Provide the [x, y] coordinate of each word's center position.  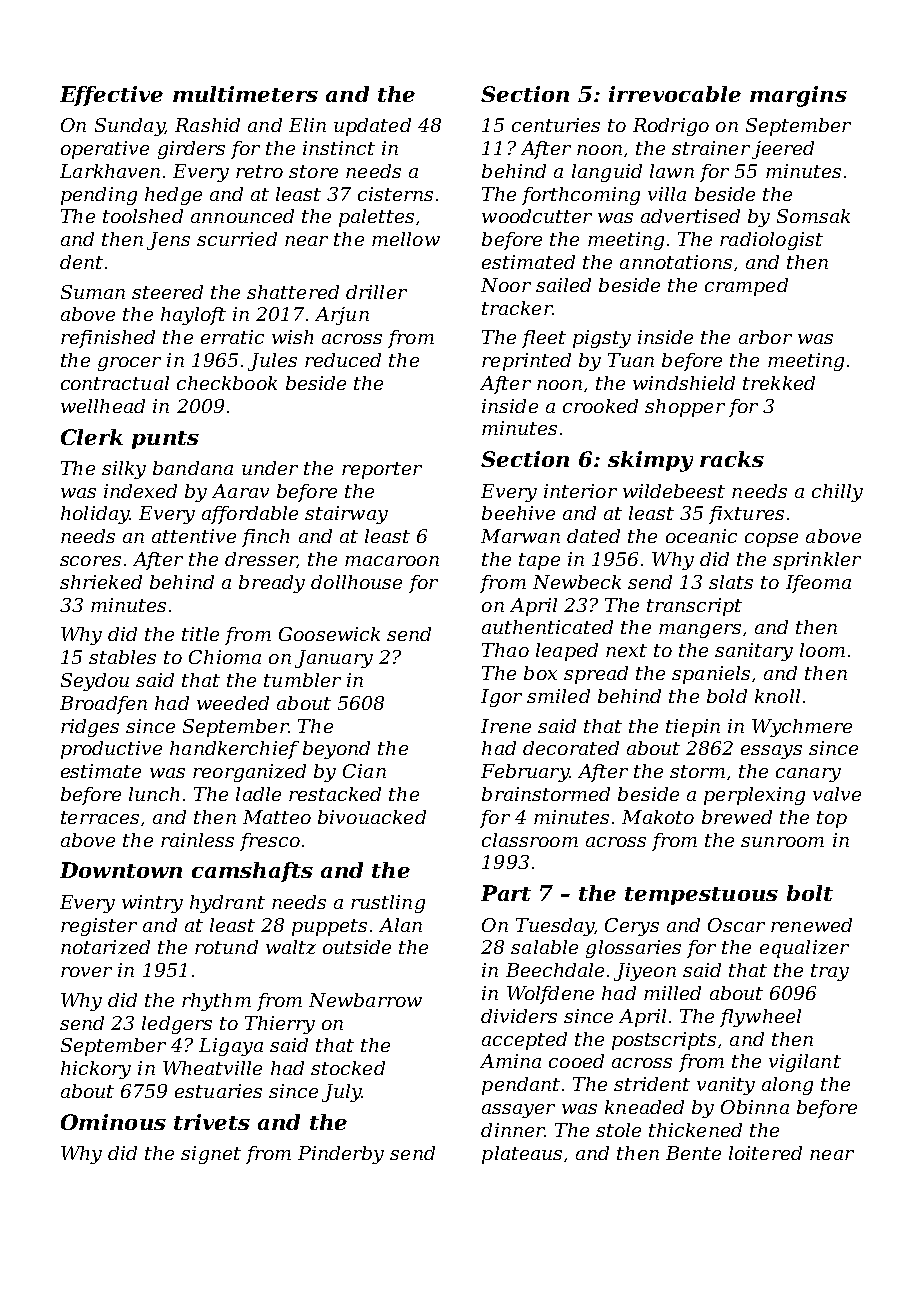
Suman [93, 292]
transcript [694, 607]
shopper [685, 408]
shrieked [101, 582]
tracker [517, 308]
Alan [400, 925]
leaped [567, 652]
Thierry [280, 1025]
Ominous [113, 1122]
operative [105, 150]
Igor [501, 698]
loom [822, 650]
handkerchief [234, 750]
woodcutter [537, 216]
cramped [746, 287]
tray [830, 972]
